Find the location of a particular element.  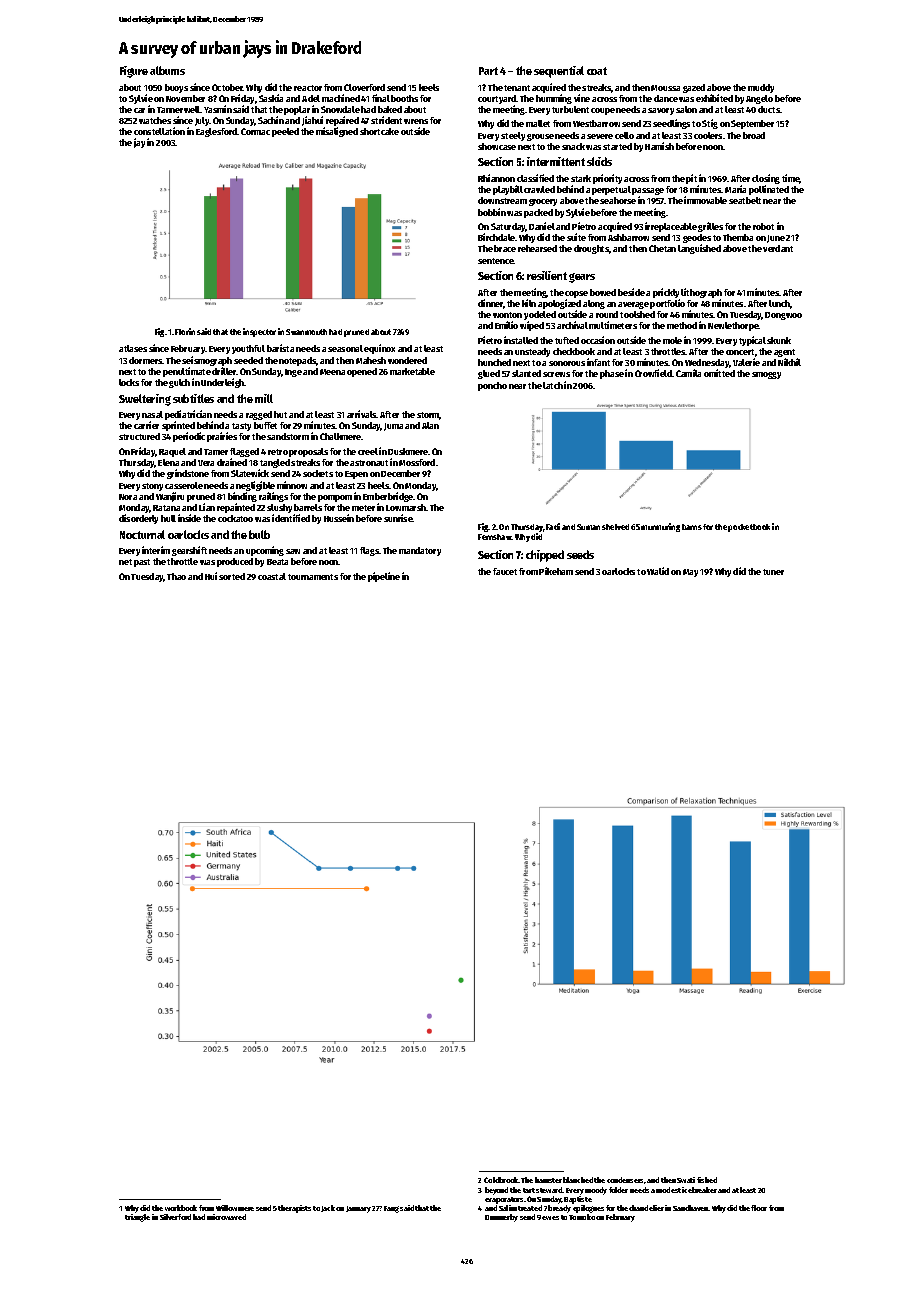

Pikeham is located at coordinates (556, 571).
